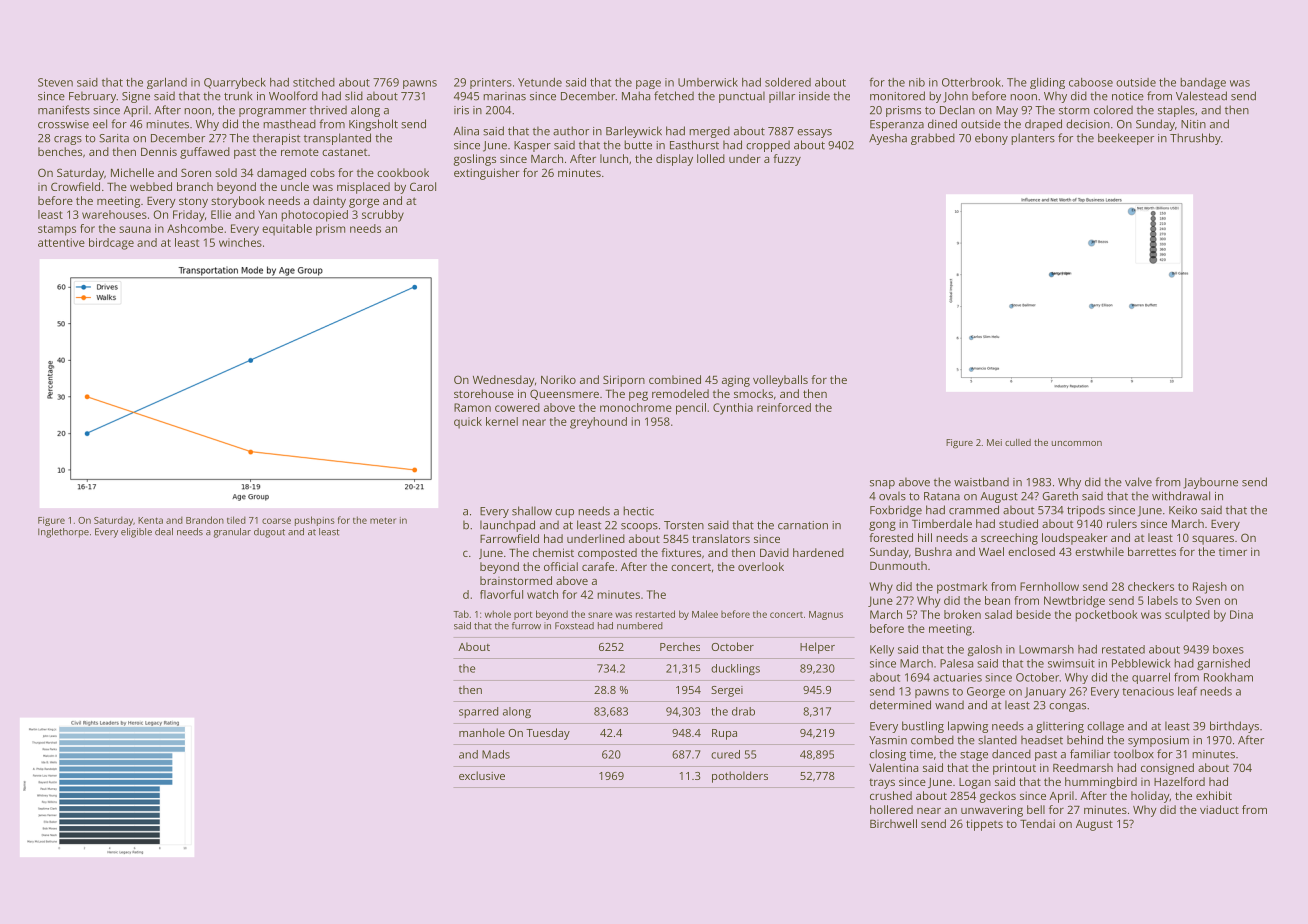 The image size is (1308, 924). What do you see at coordinates (639, 527) in the document?
I see `scoops` at bounding box center [639, 527].
